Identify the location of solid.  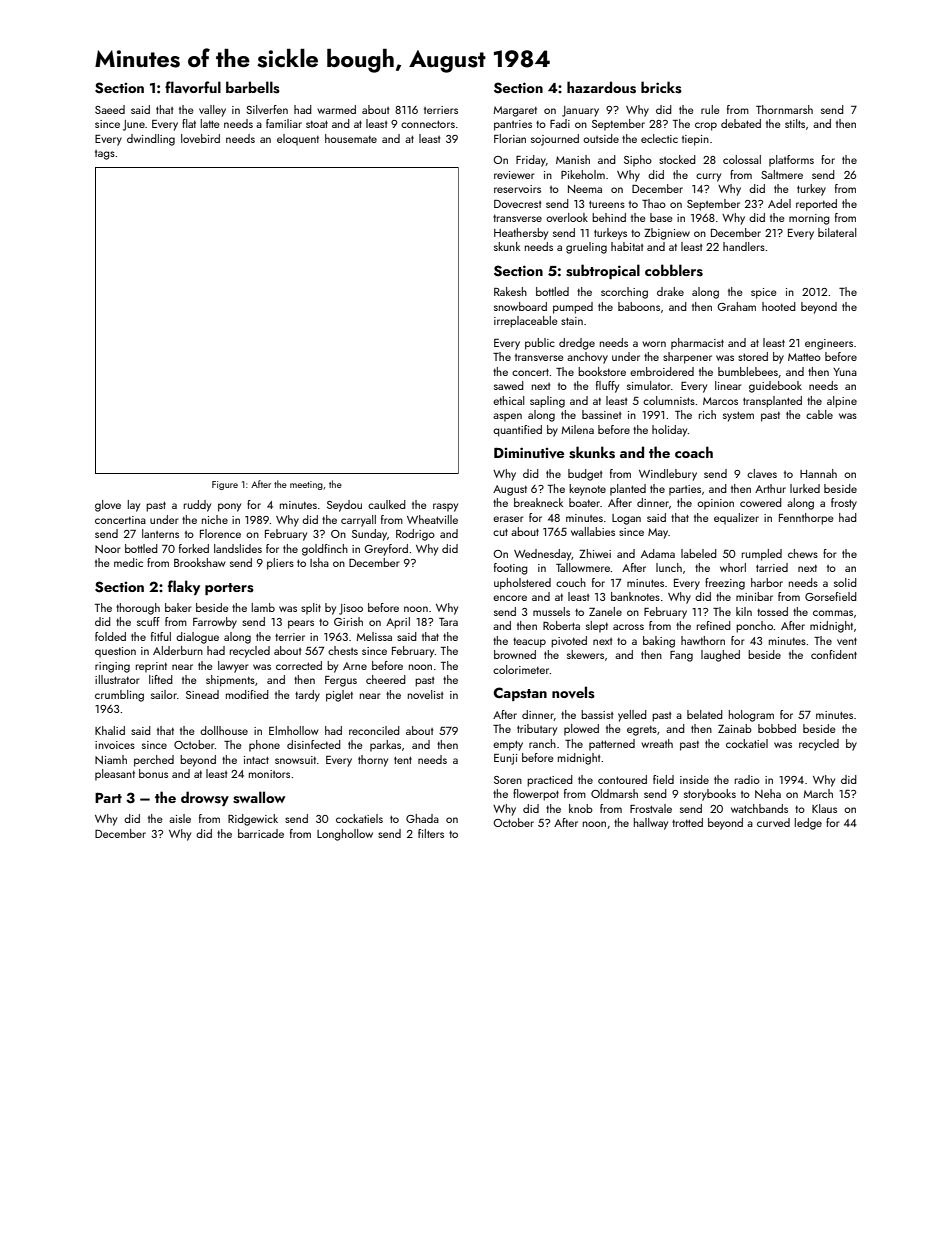
(845, 582).
